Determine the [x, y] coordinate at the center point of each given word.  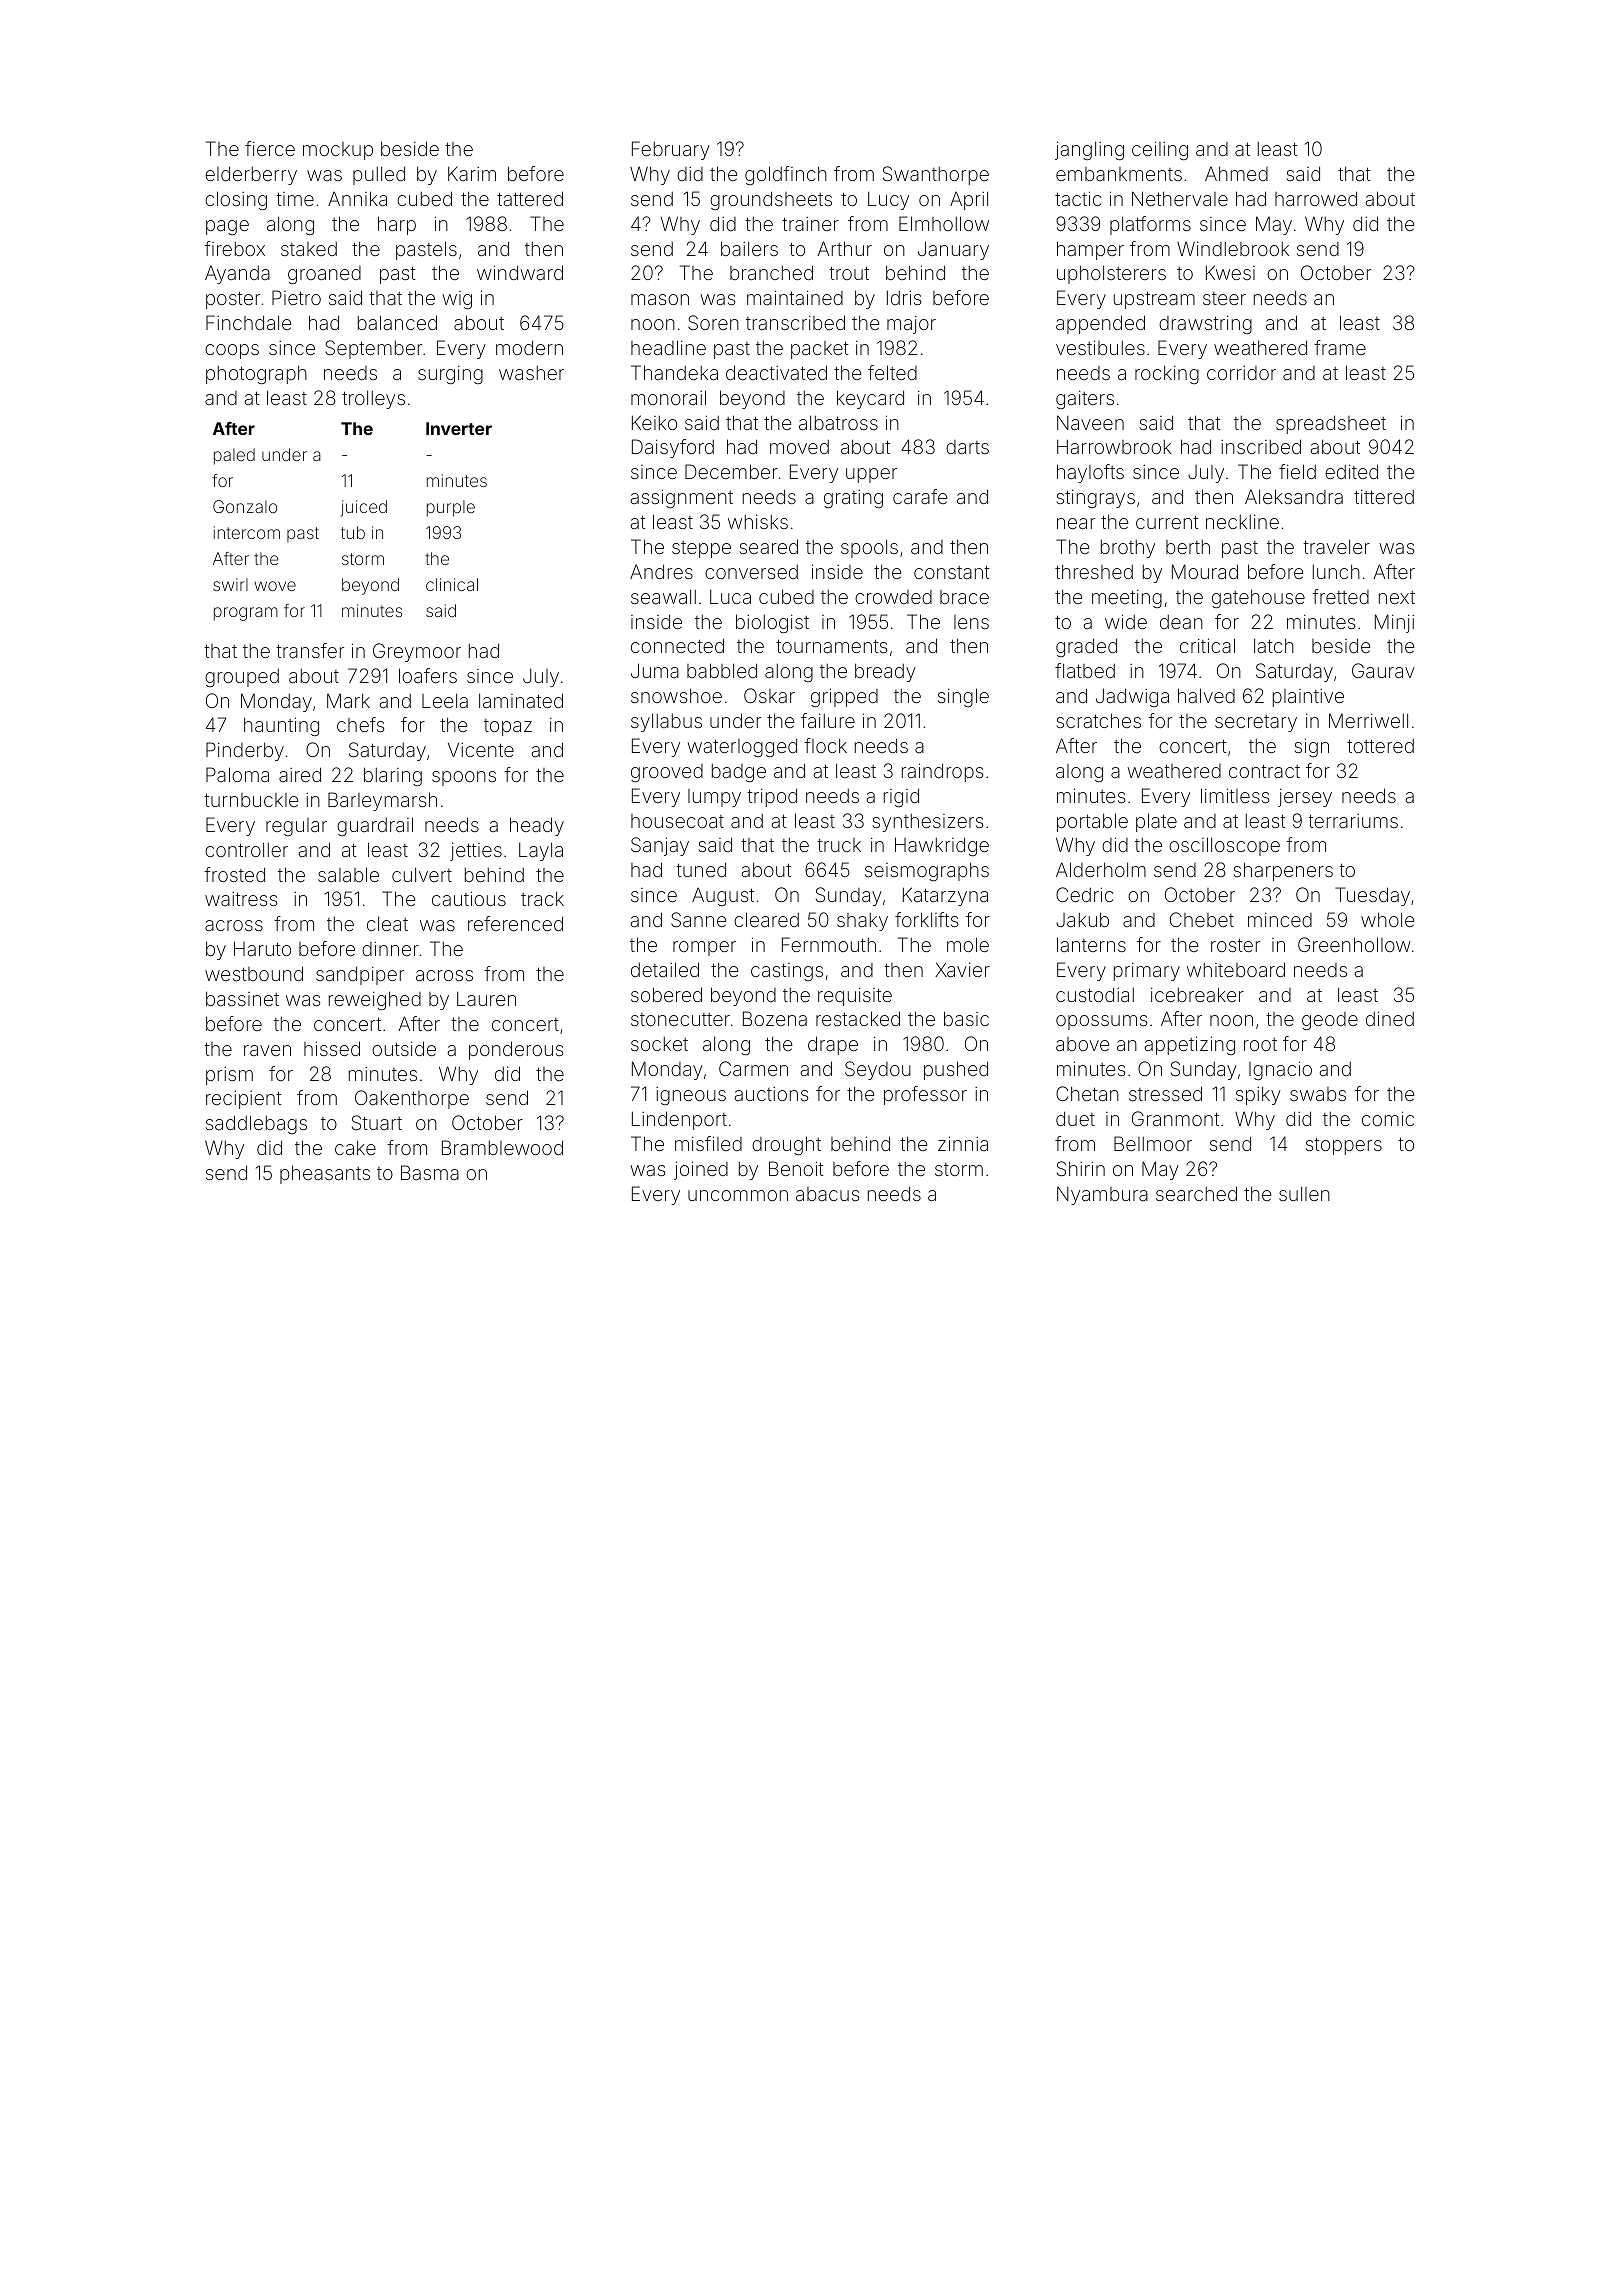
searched [1196, 1193]
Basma [430, 1172]
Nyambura [1102, 1196]
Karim [472, 173]
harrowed [1316, 198]
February [671, 150]
